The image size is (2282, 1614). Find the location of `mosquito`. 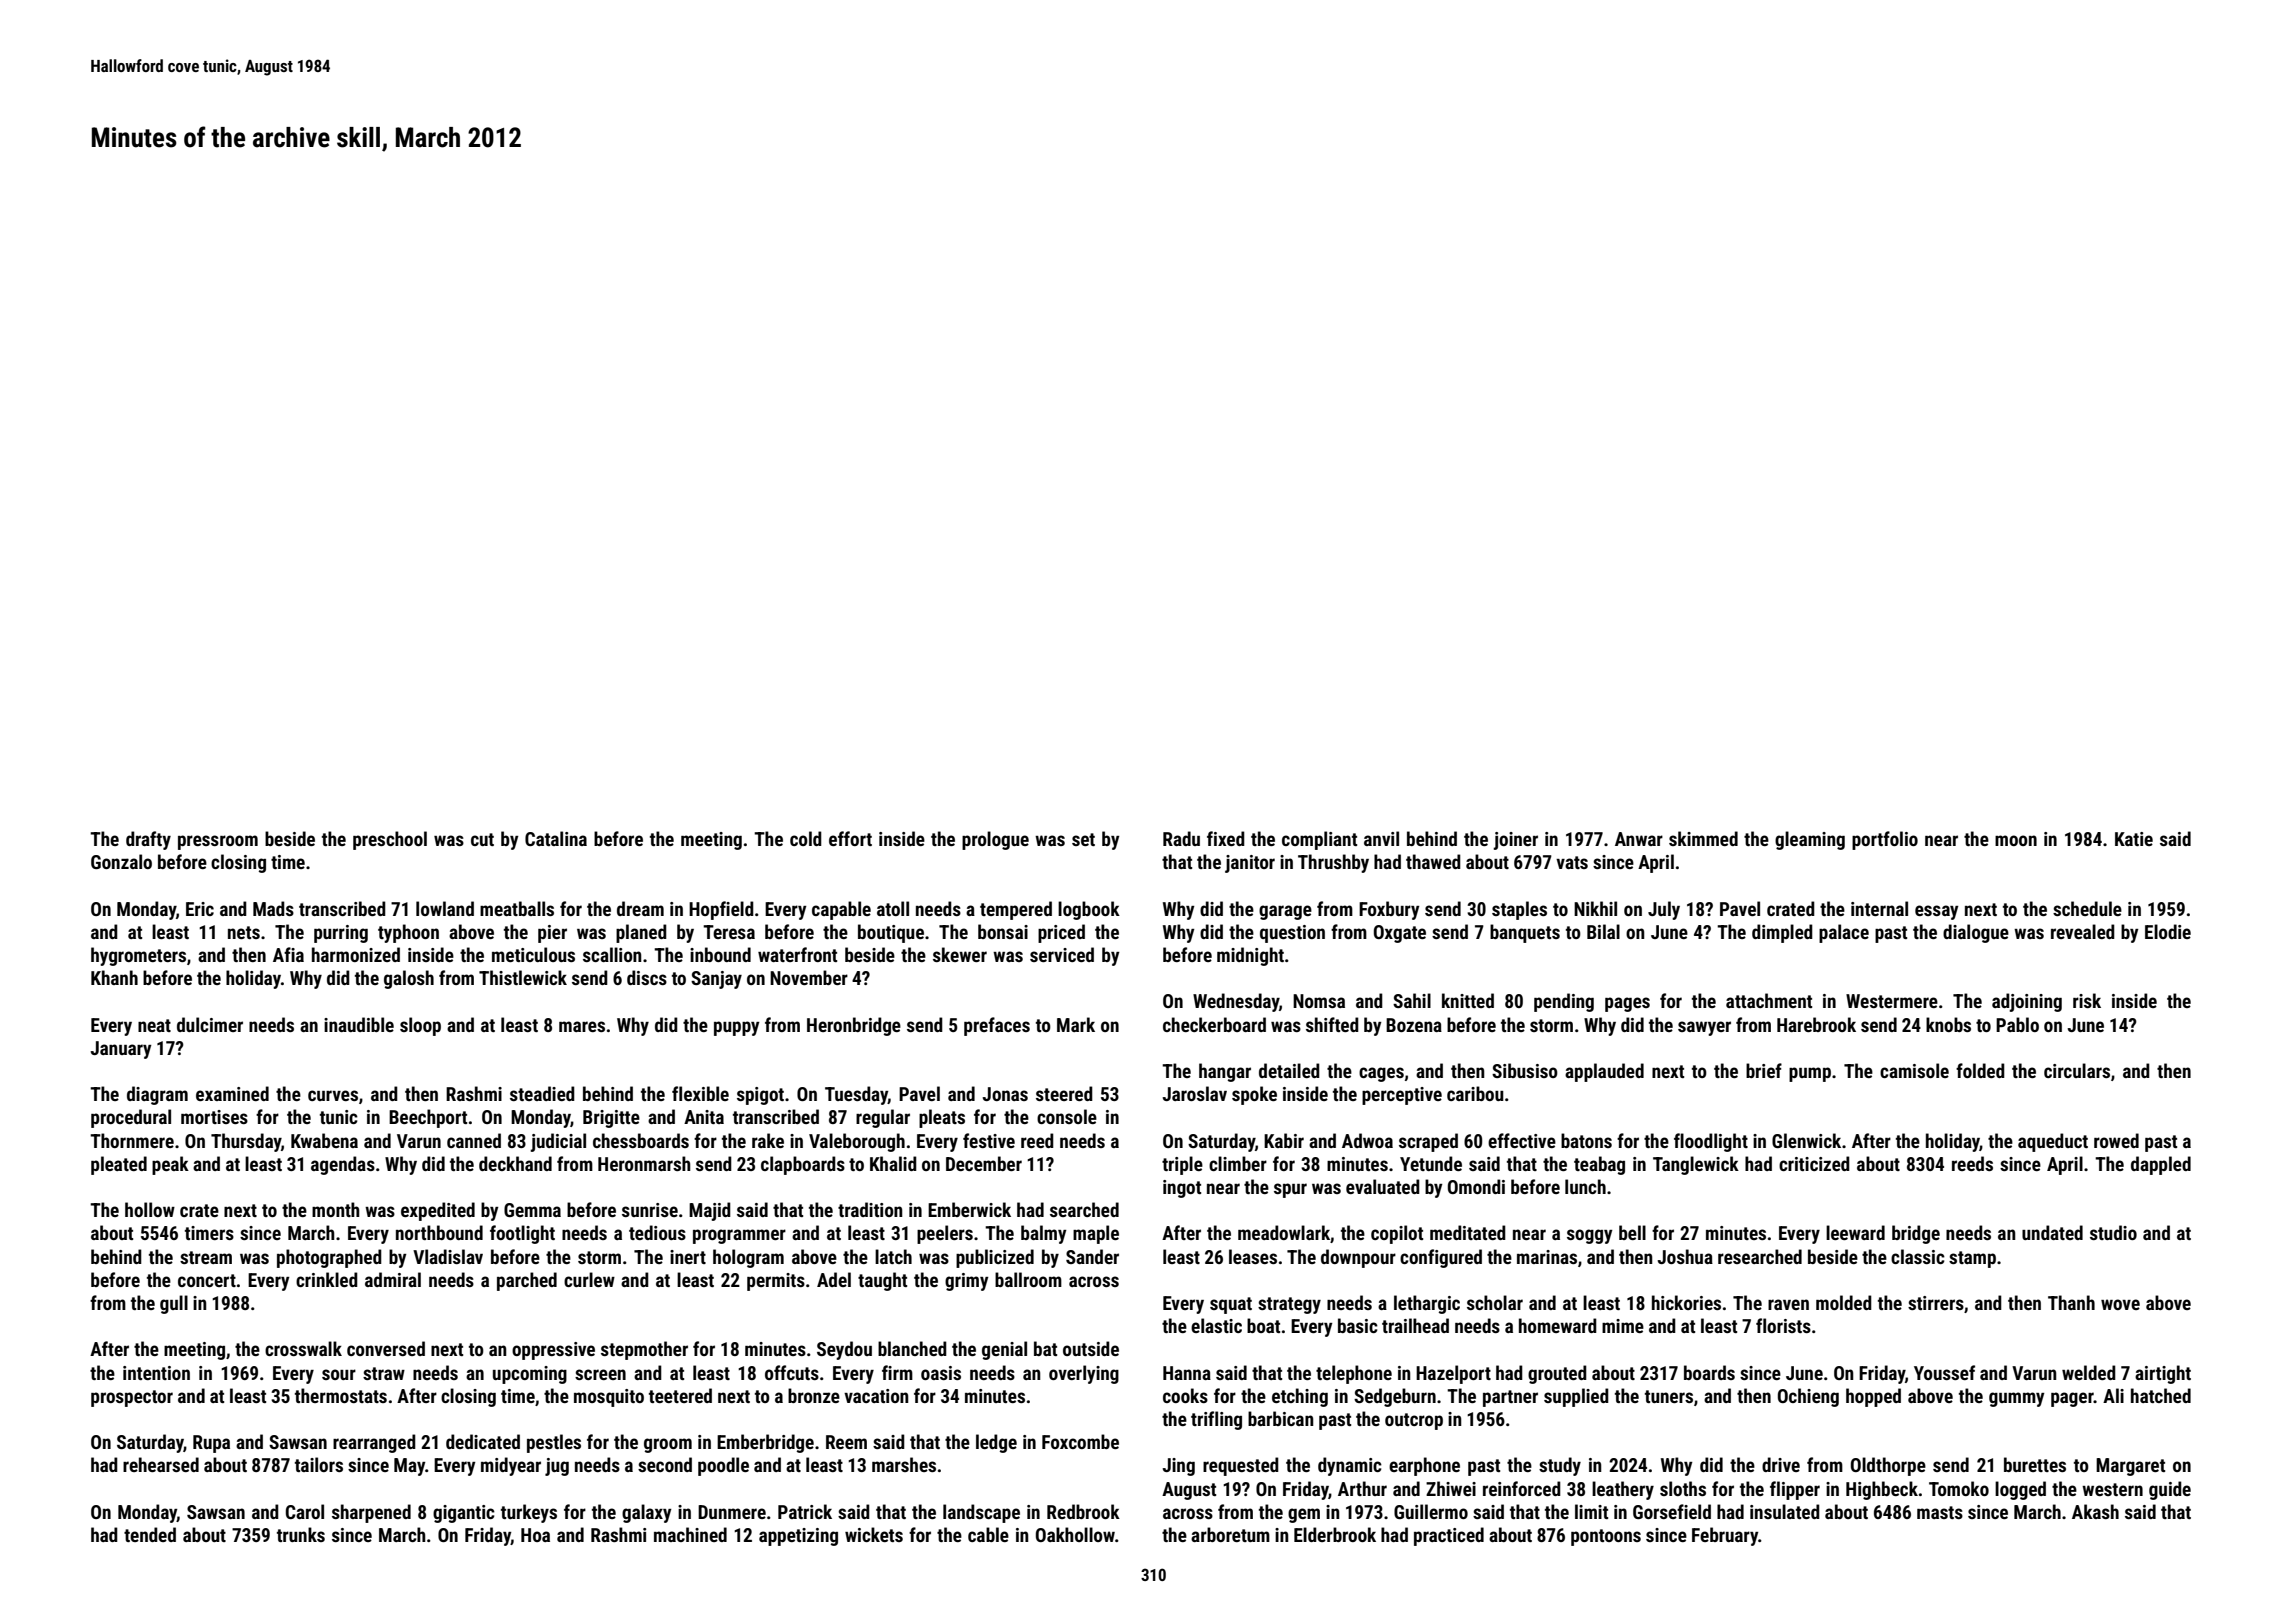

mosquito is located at coordinates (609, 1398).
